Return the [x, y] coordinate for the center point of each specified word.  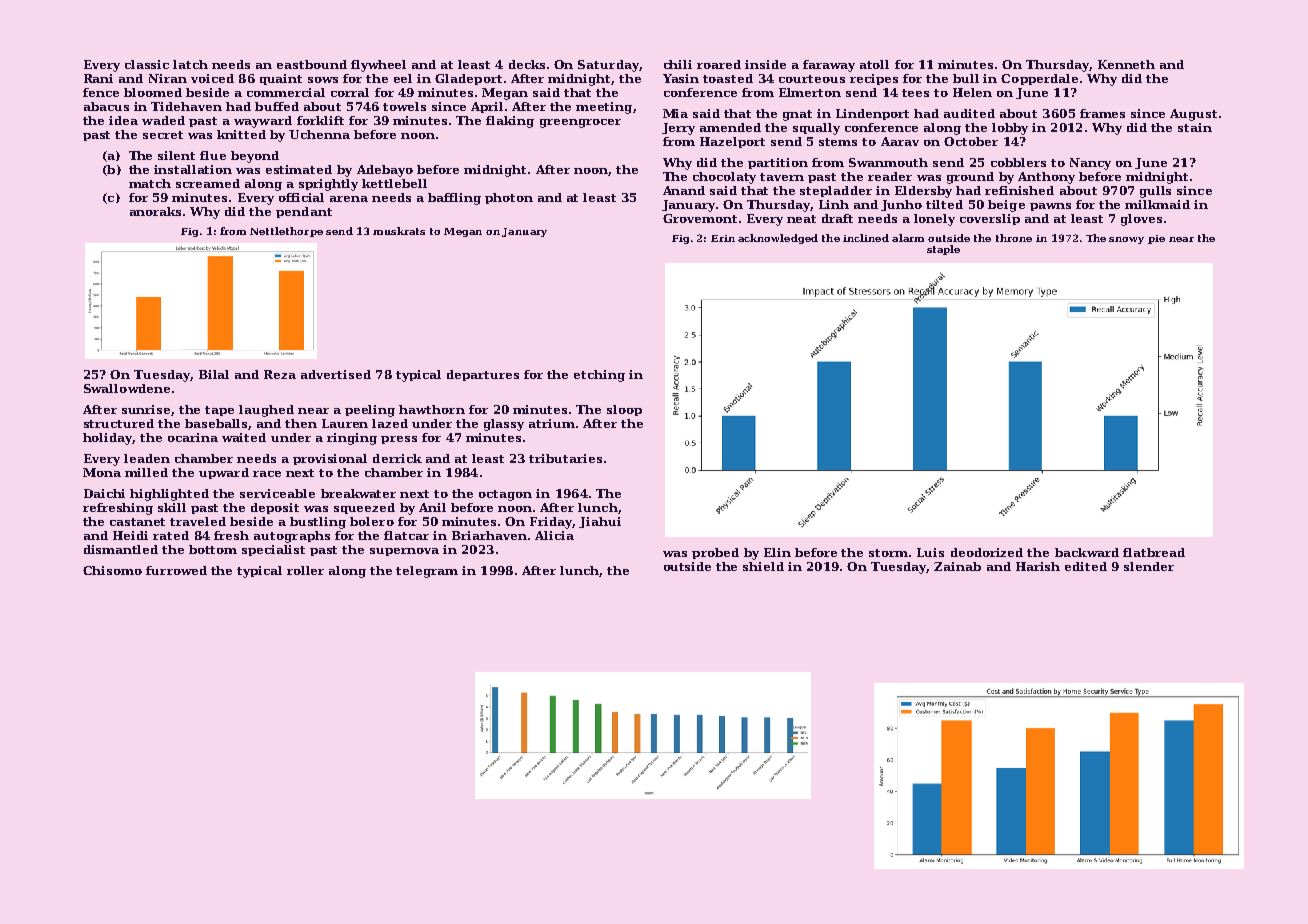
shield [763, 566]
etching [599, 376]
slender [1149, 566]
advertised [336, 374]
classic [147, 64]
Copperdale [1039, 79]
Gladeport [468, 79]
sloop [624, 410]
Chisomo [112, 570]
